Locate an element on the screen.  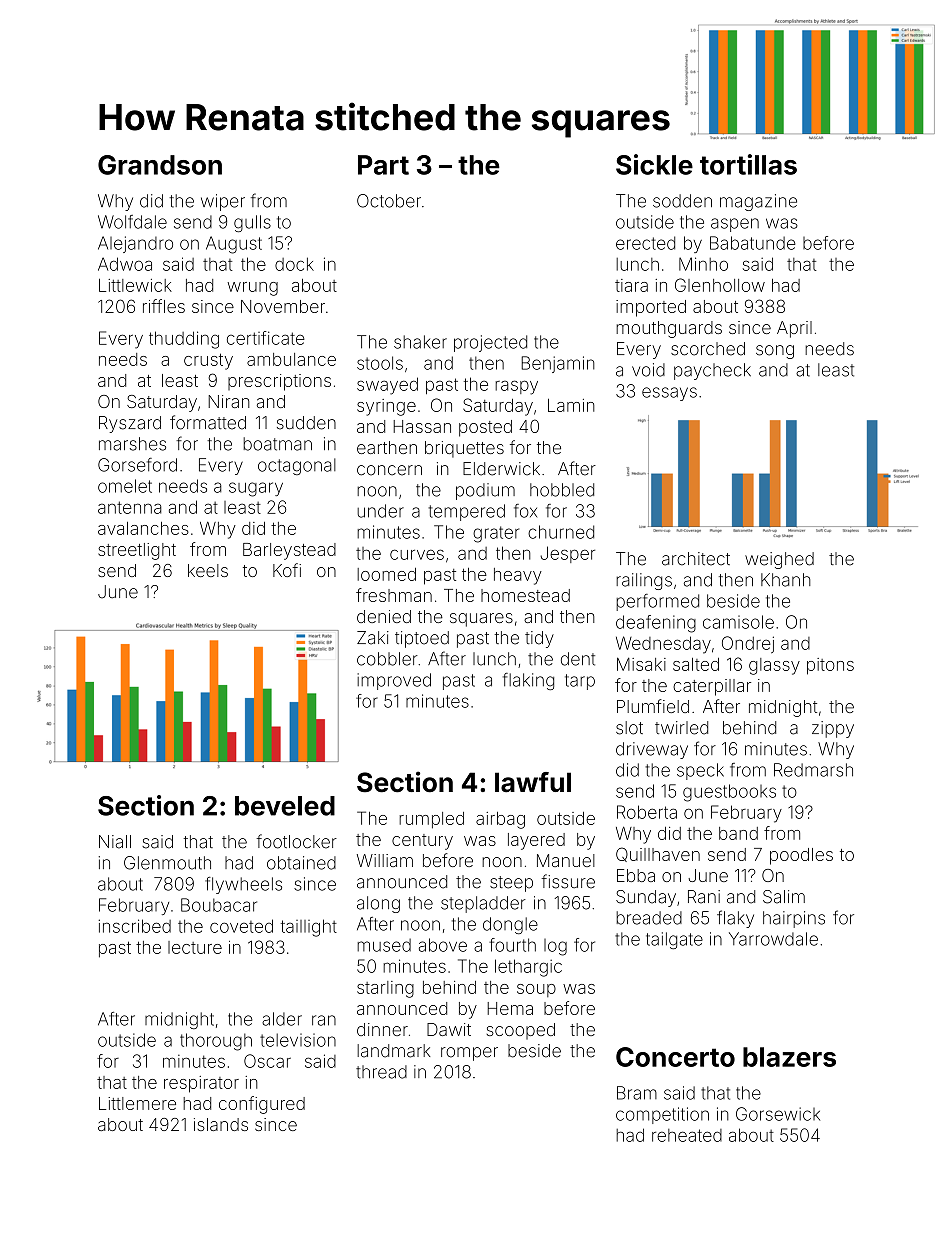
keels is located at coordinates (208, 570).
